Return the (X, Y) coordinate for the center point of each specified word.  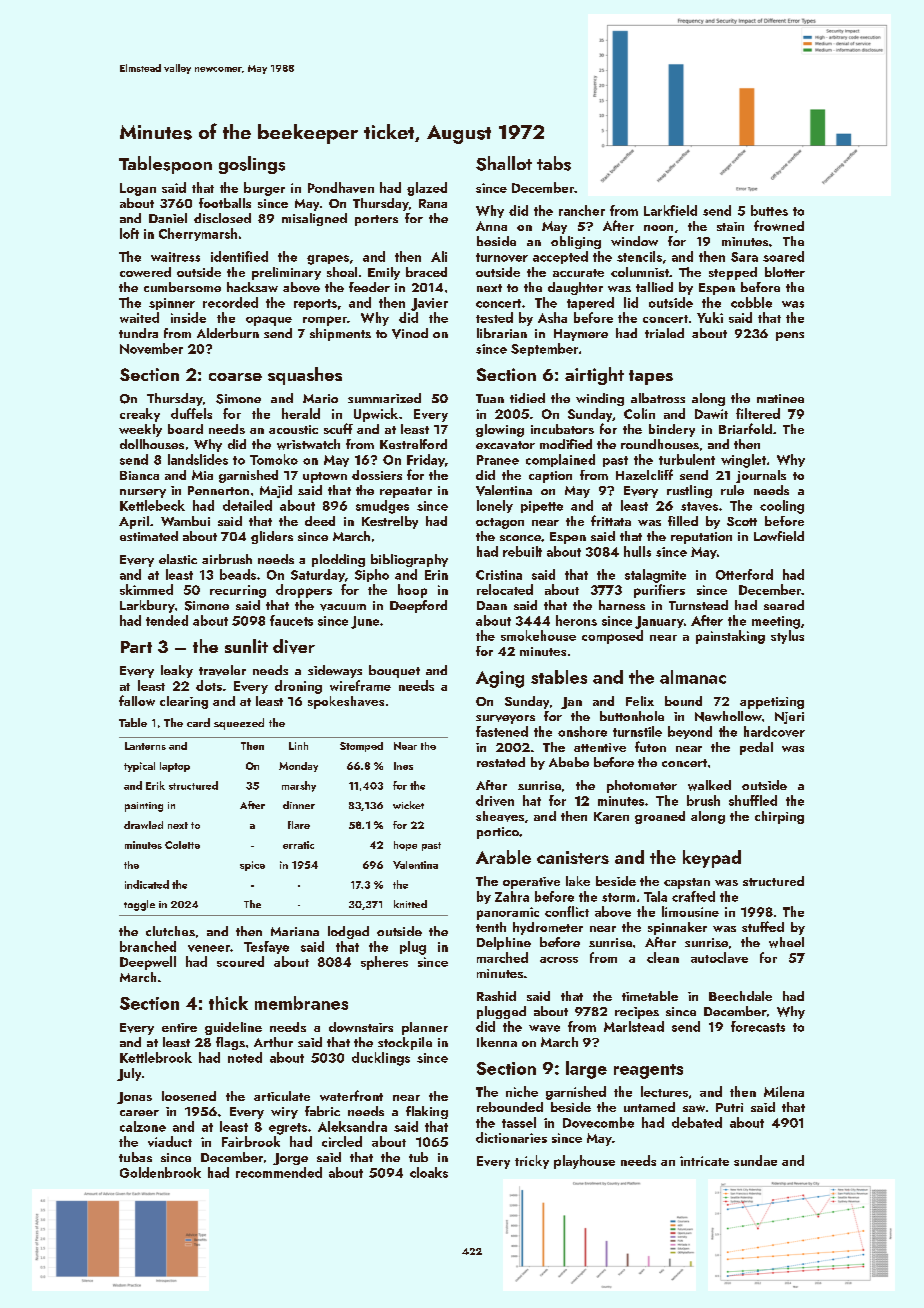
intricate (704, 1161)
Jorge (290, 1159)
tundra (138, 333)
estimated (149, 536)
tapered (590, 303)
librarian (502, 333)
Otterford (744, 574)
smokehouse (538, 635)
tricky (532, 1162)
